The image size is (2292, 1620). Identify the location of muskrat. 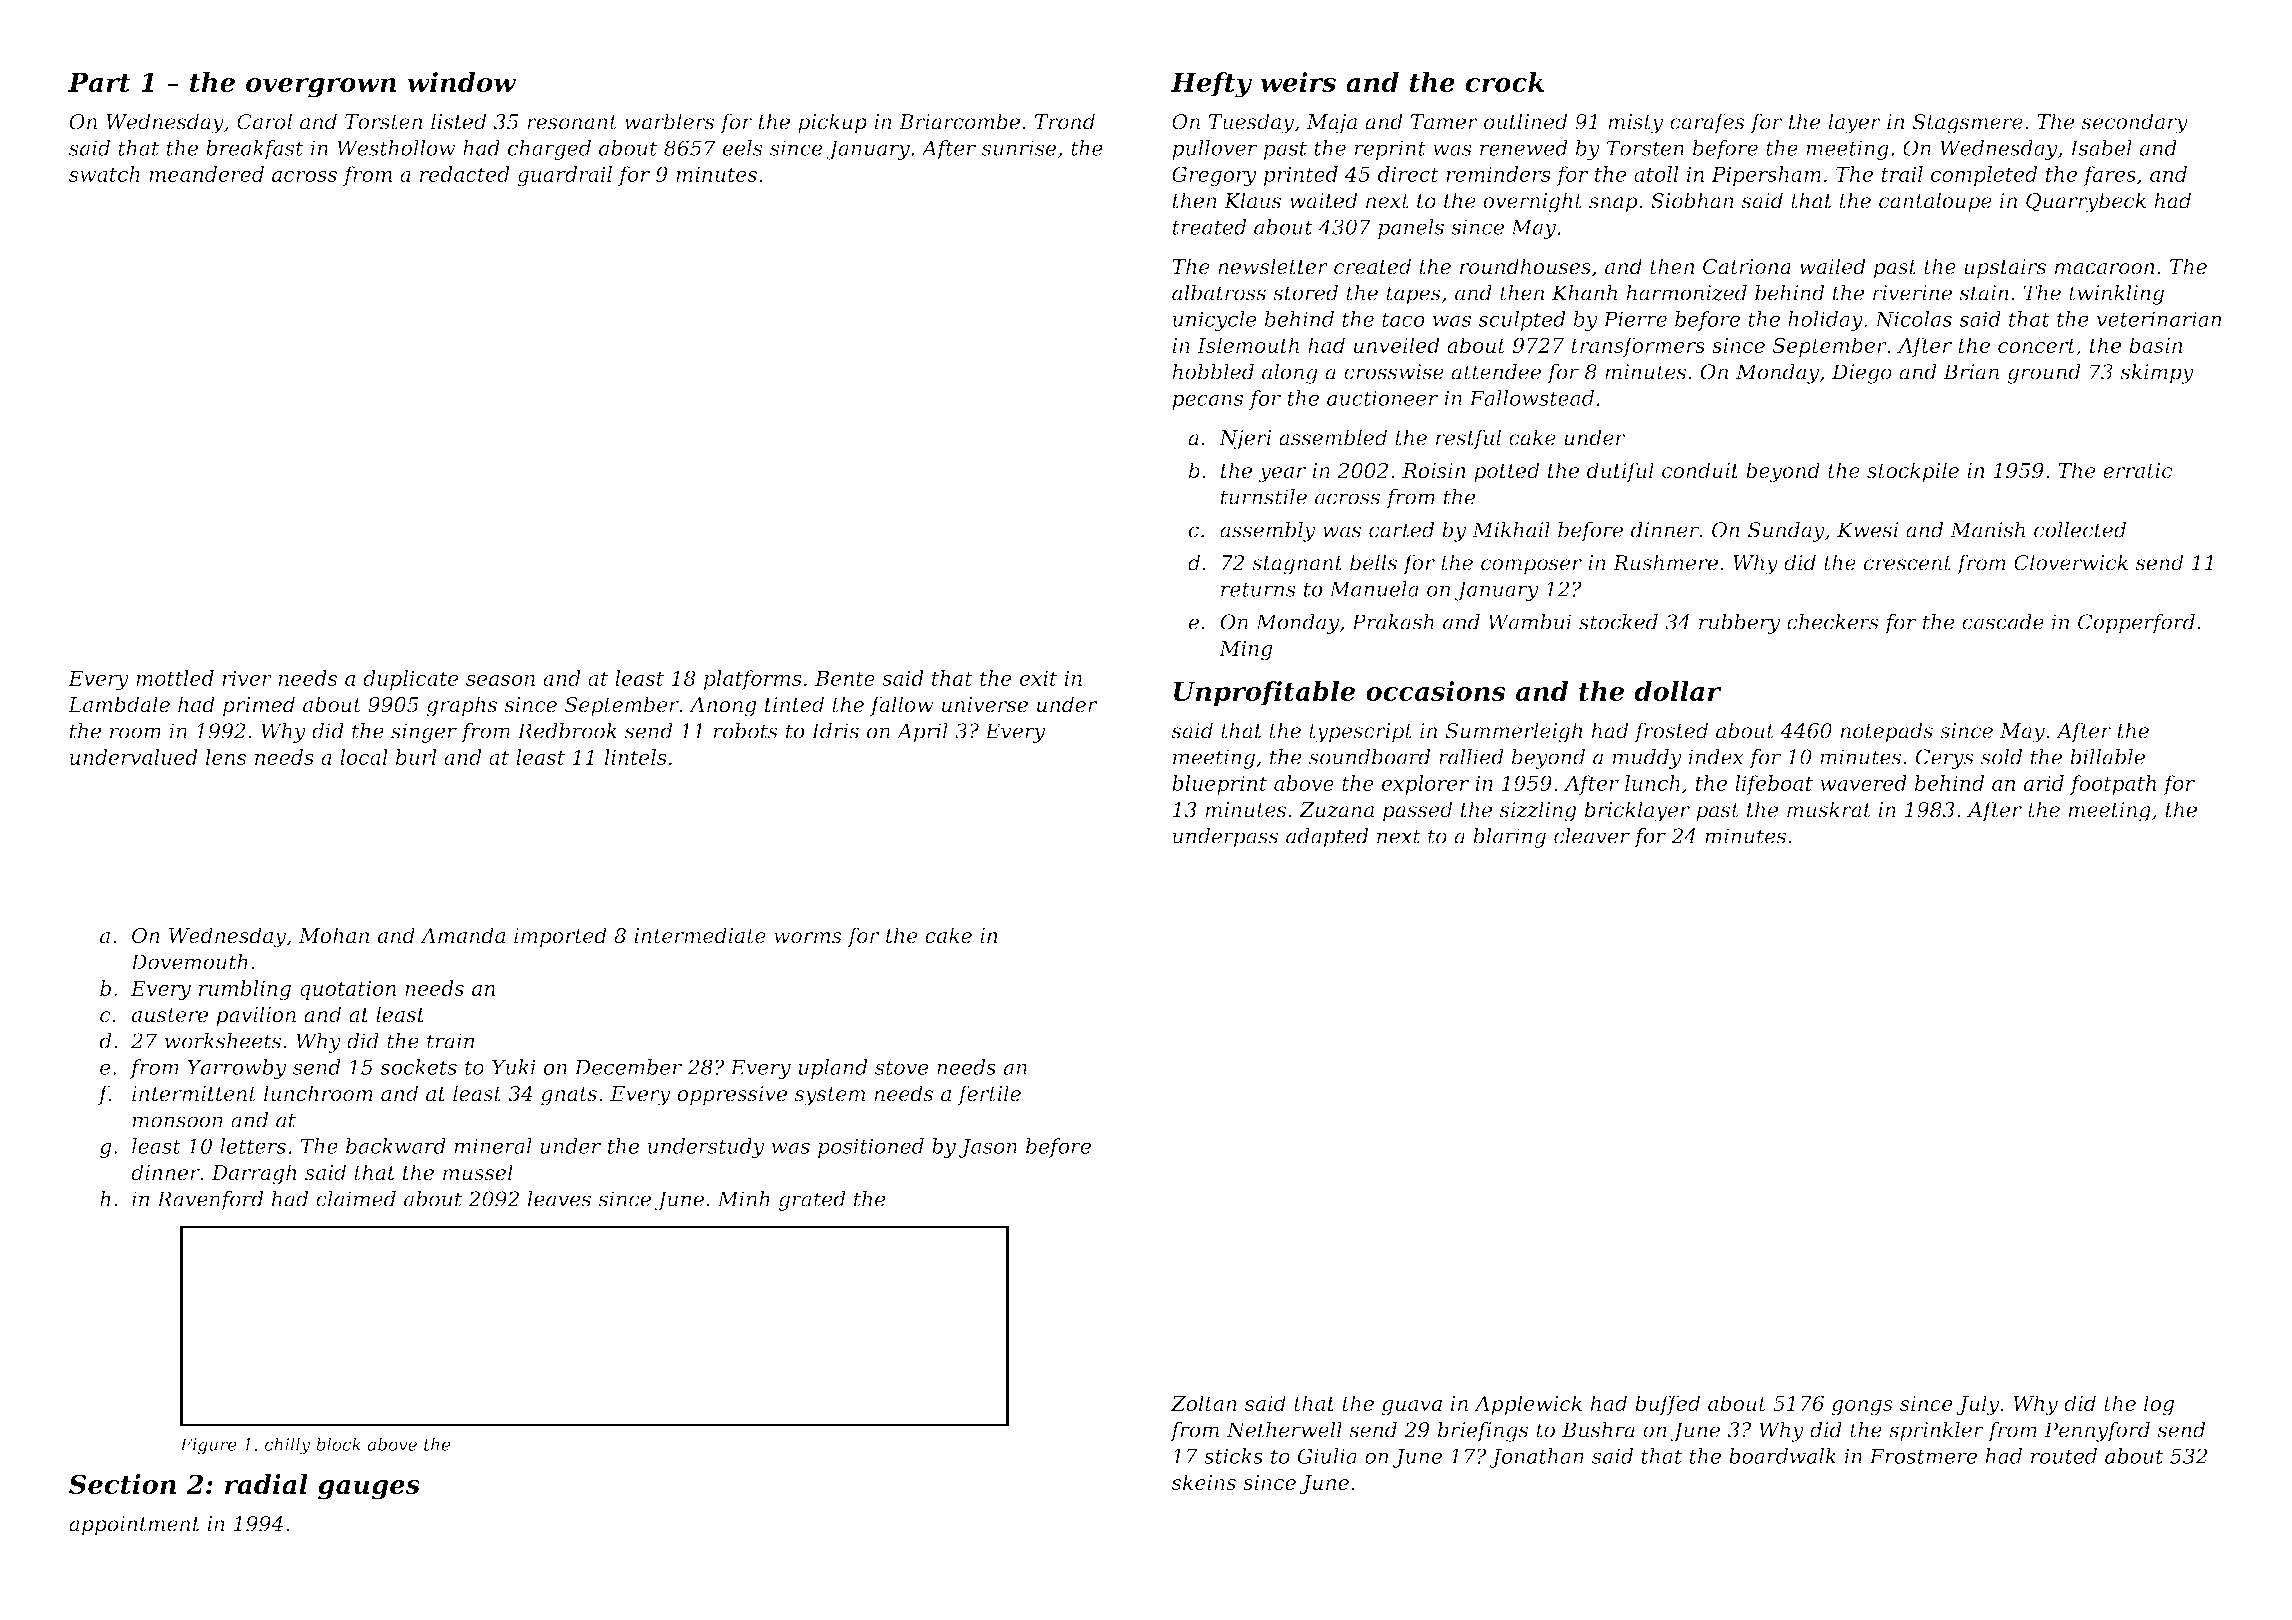
(1829, 809).
